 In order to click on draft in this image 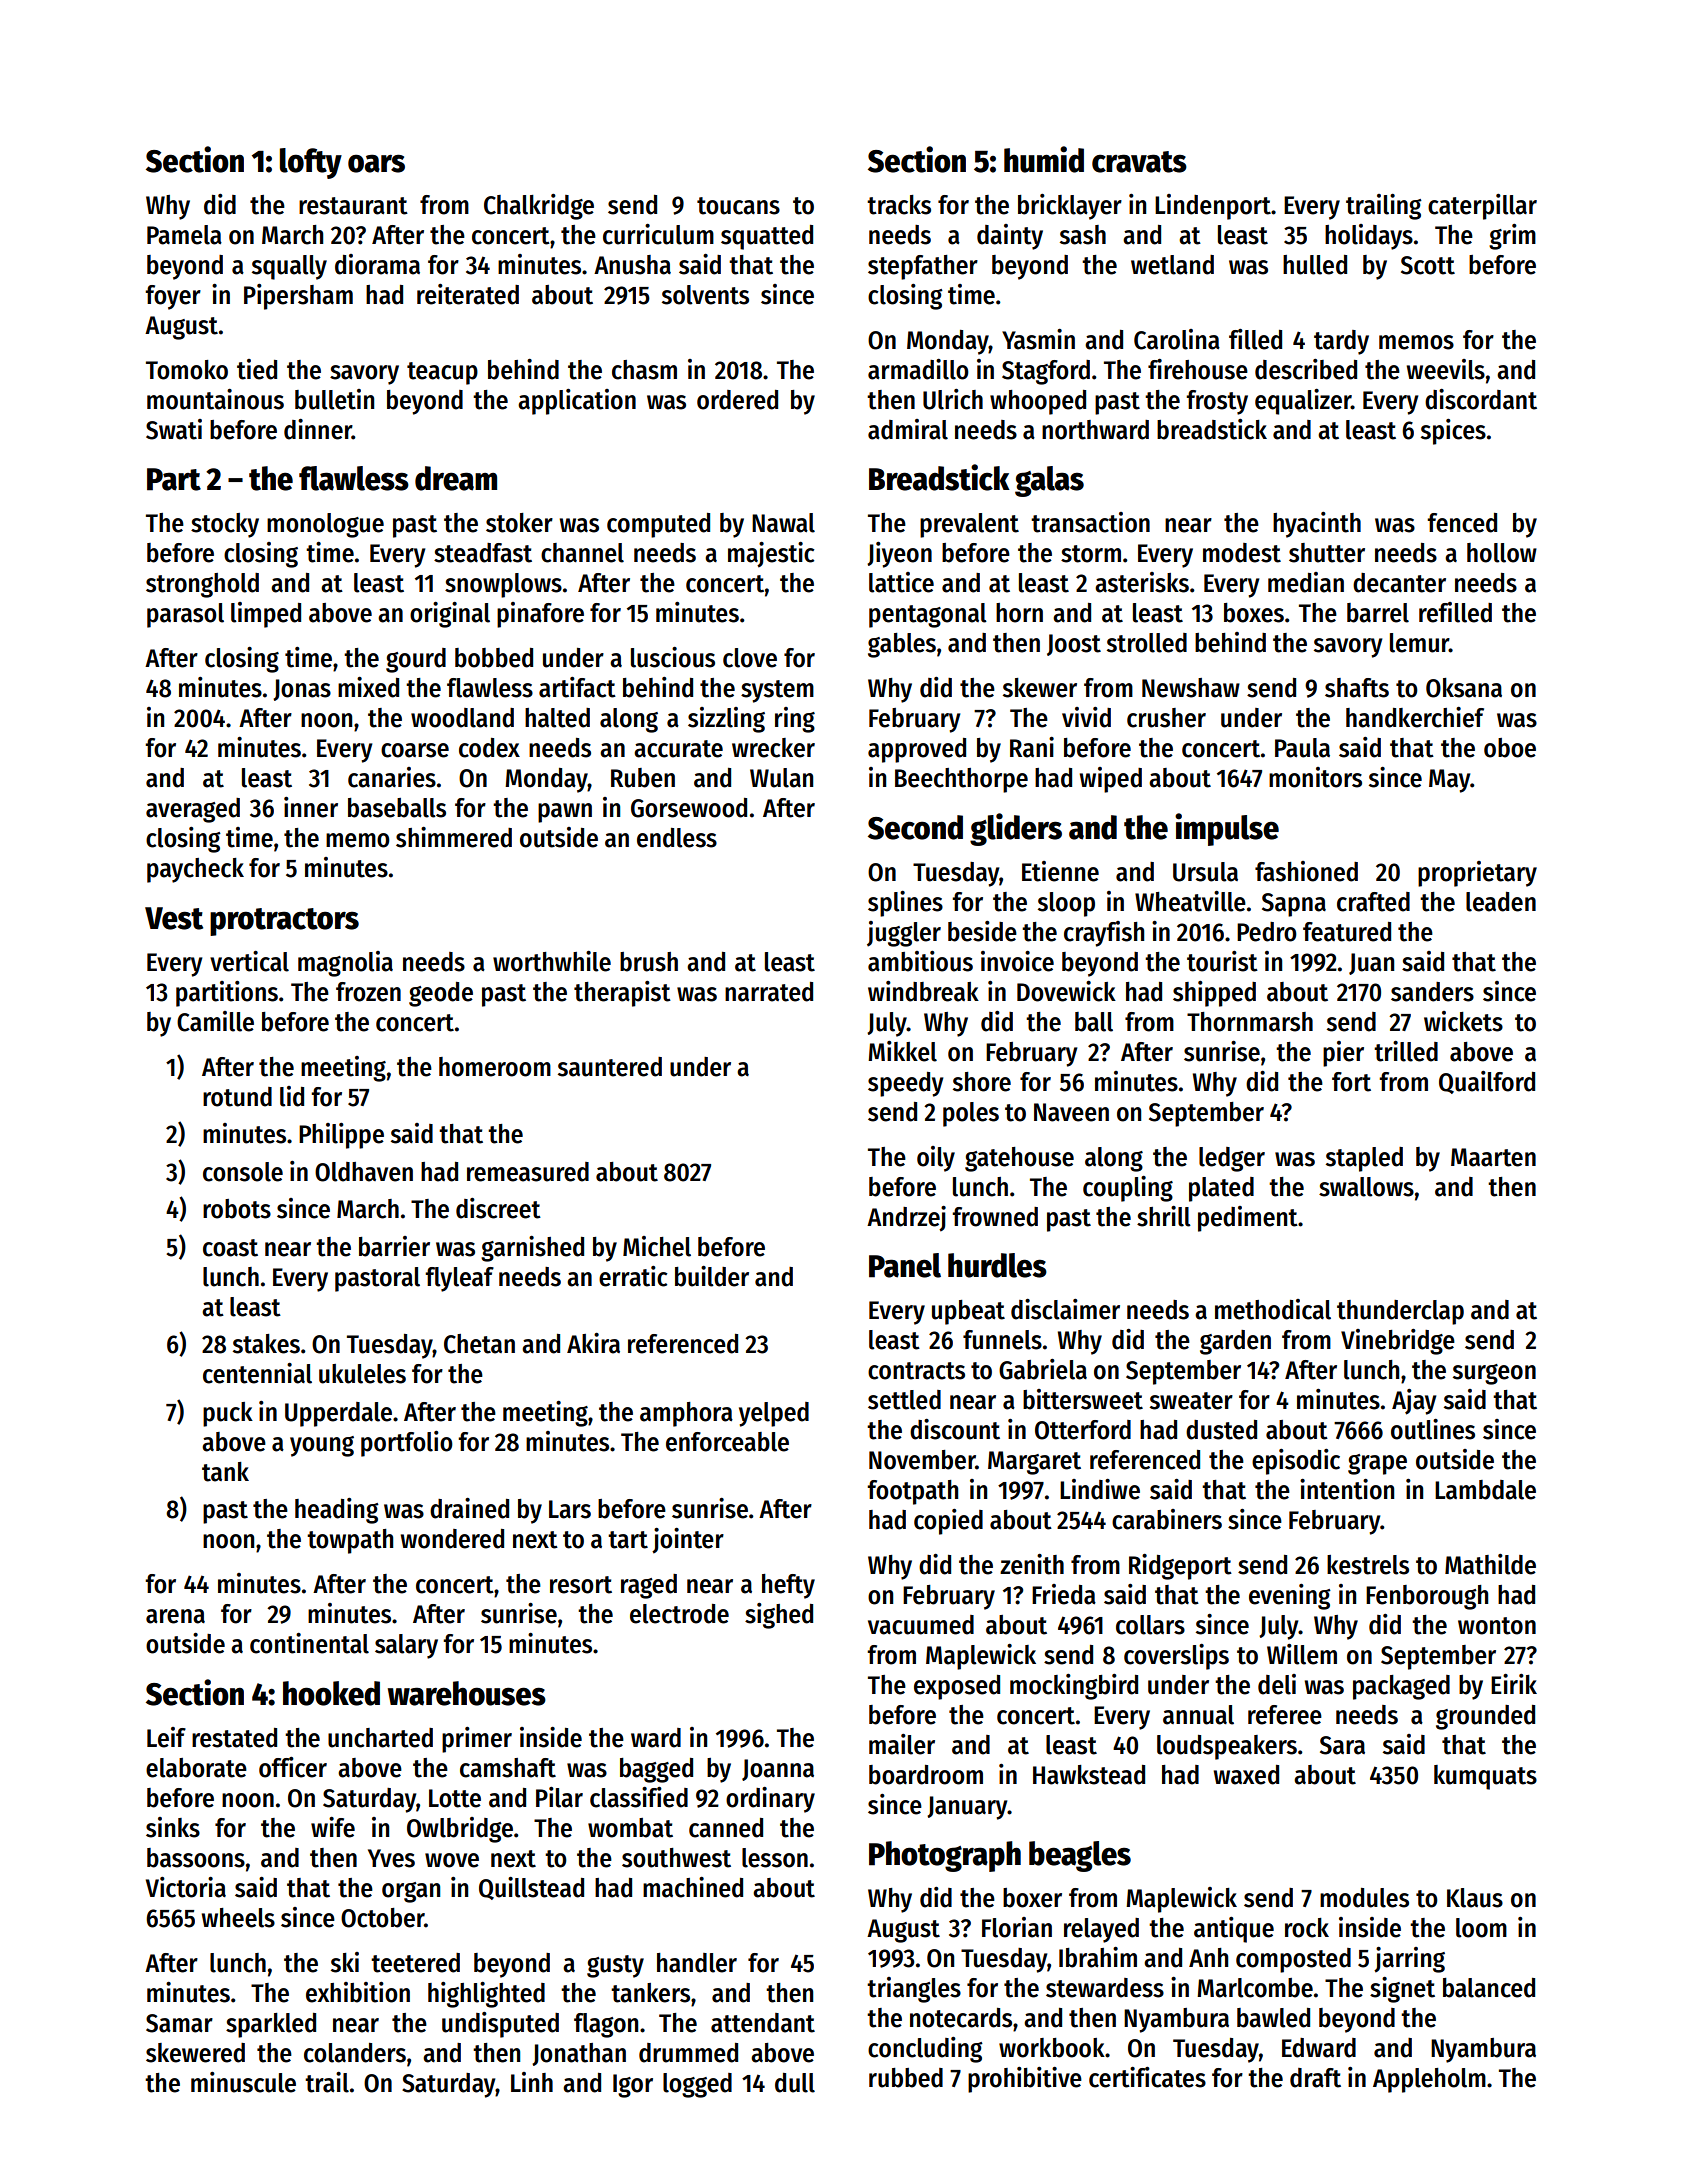, I will do `click(1315, 2078)`.
